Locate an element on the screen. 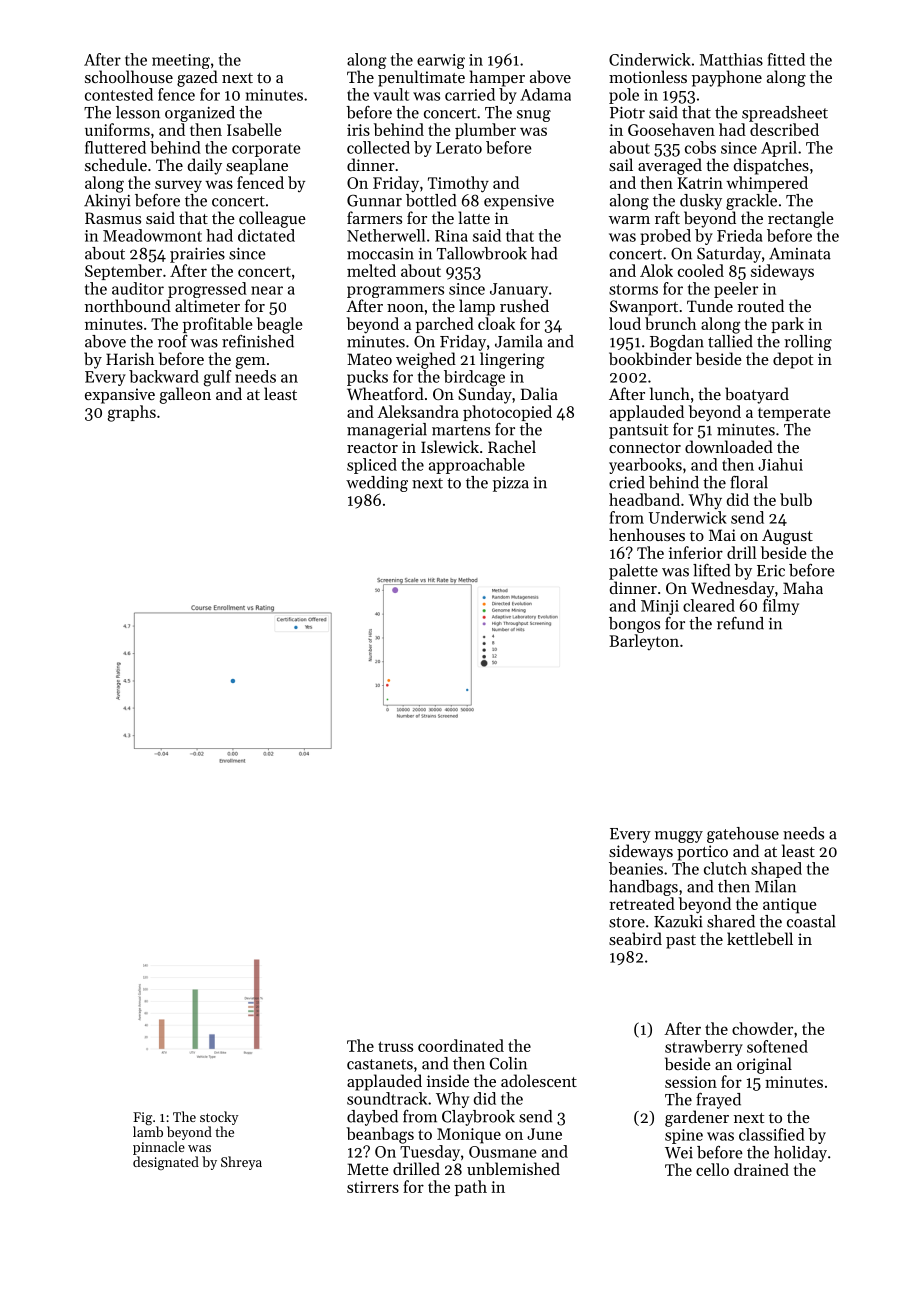 This screenshot has width=924, height=1308. fitted is located at coordinates (786, 59).
